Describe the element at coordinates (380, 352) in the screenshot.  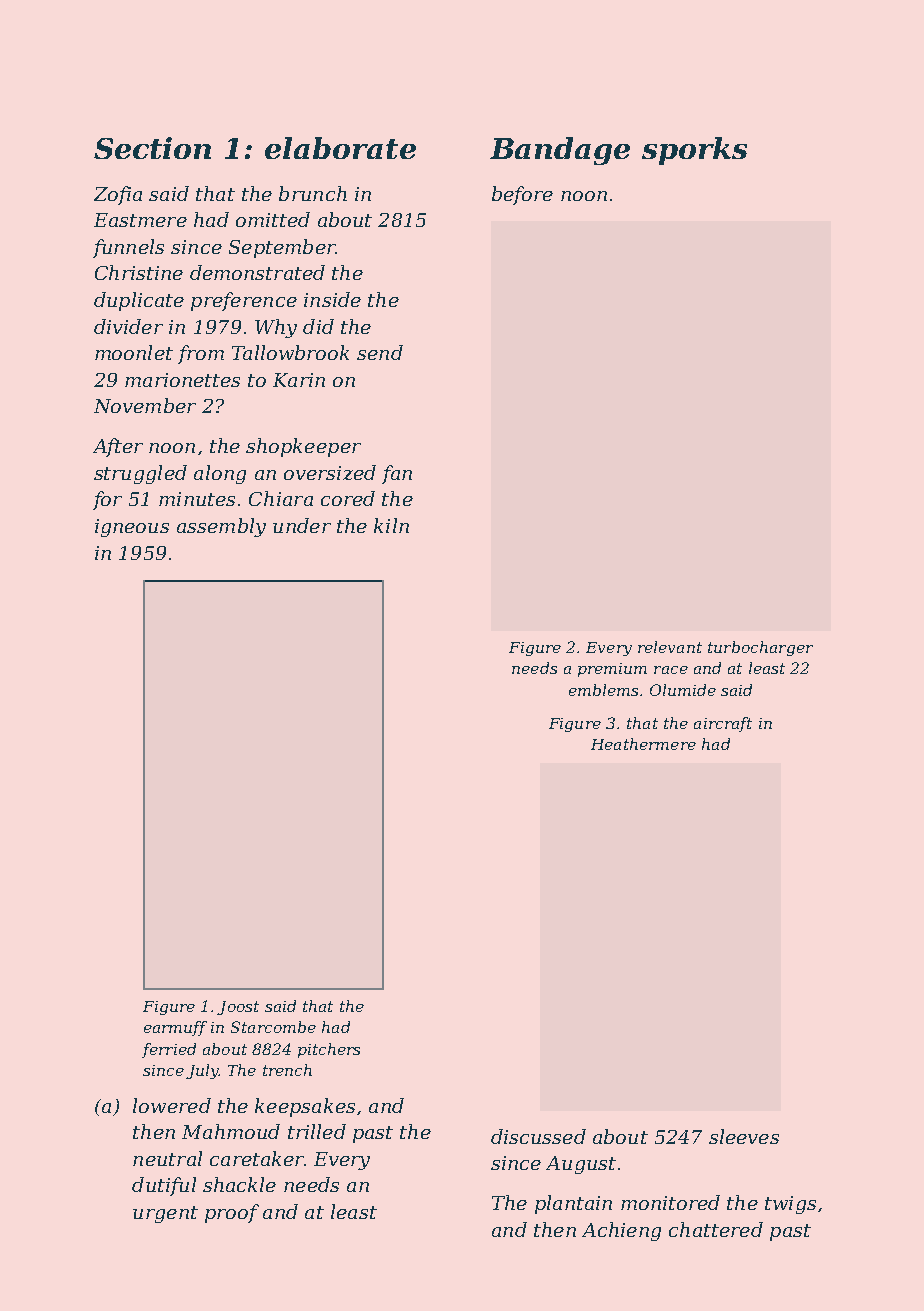
I see `send` at that location.
